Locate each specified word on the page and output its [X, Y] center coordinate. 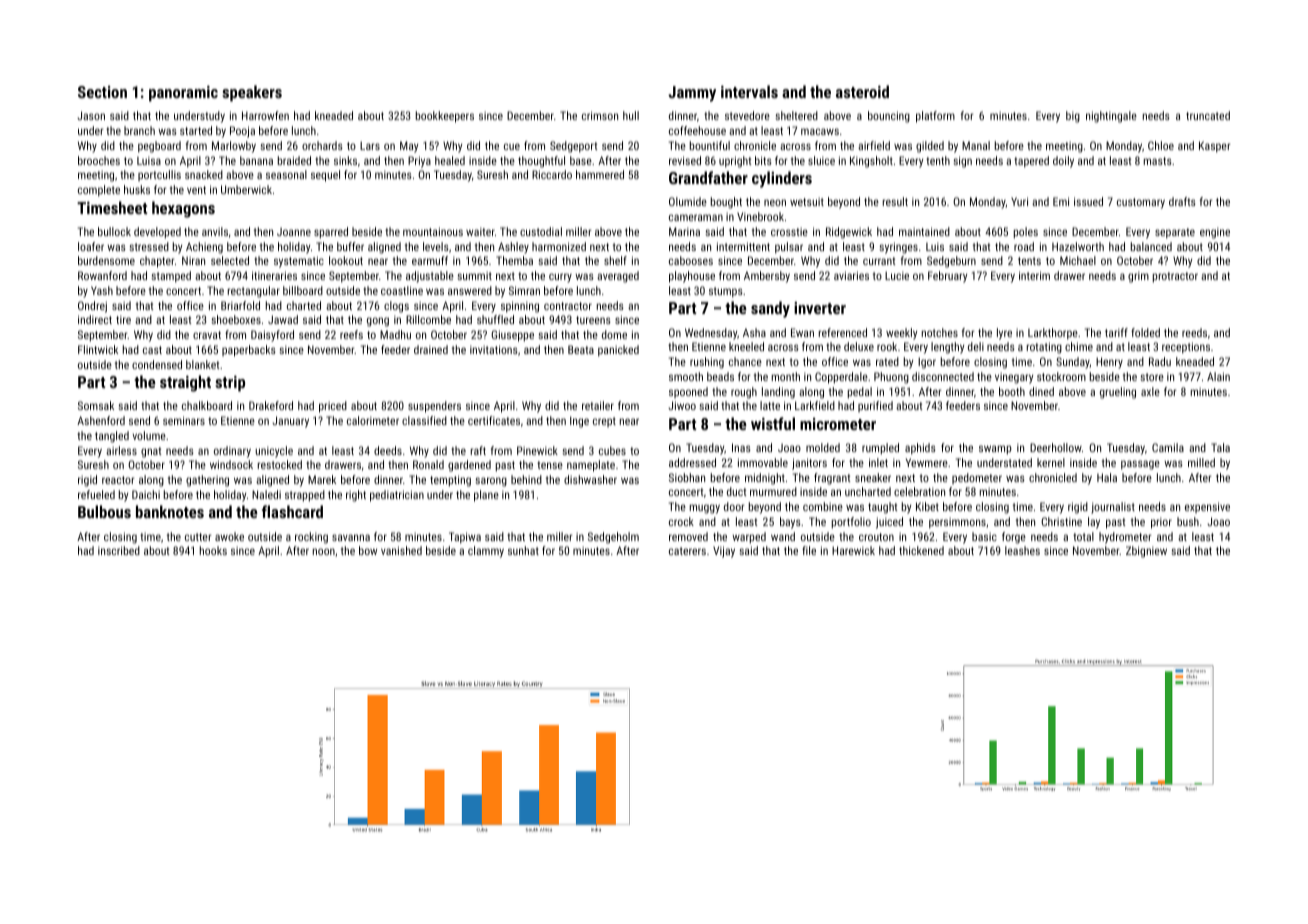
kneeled [746, 346]
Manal [976, 145]
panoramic [183, 94]
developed [157, 233]
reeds [1194, 332]
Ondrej [92, 307]
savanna [351, 537]
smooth [686, 376]
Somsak [96, 405]
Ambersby [767, 277]
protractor [1175, 277]
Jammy [692, 94]
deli [976, 346]
